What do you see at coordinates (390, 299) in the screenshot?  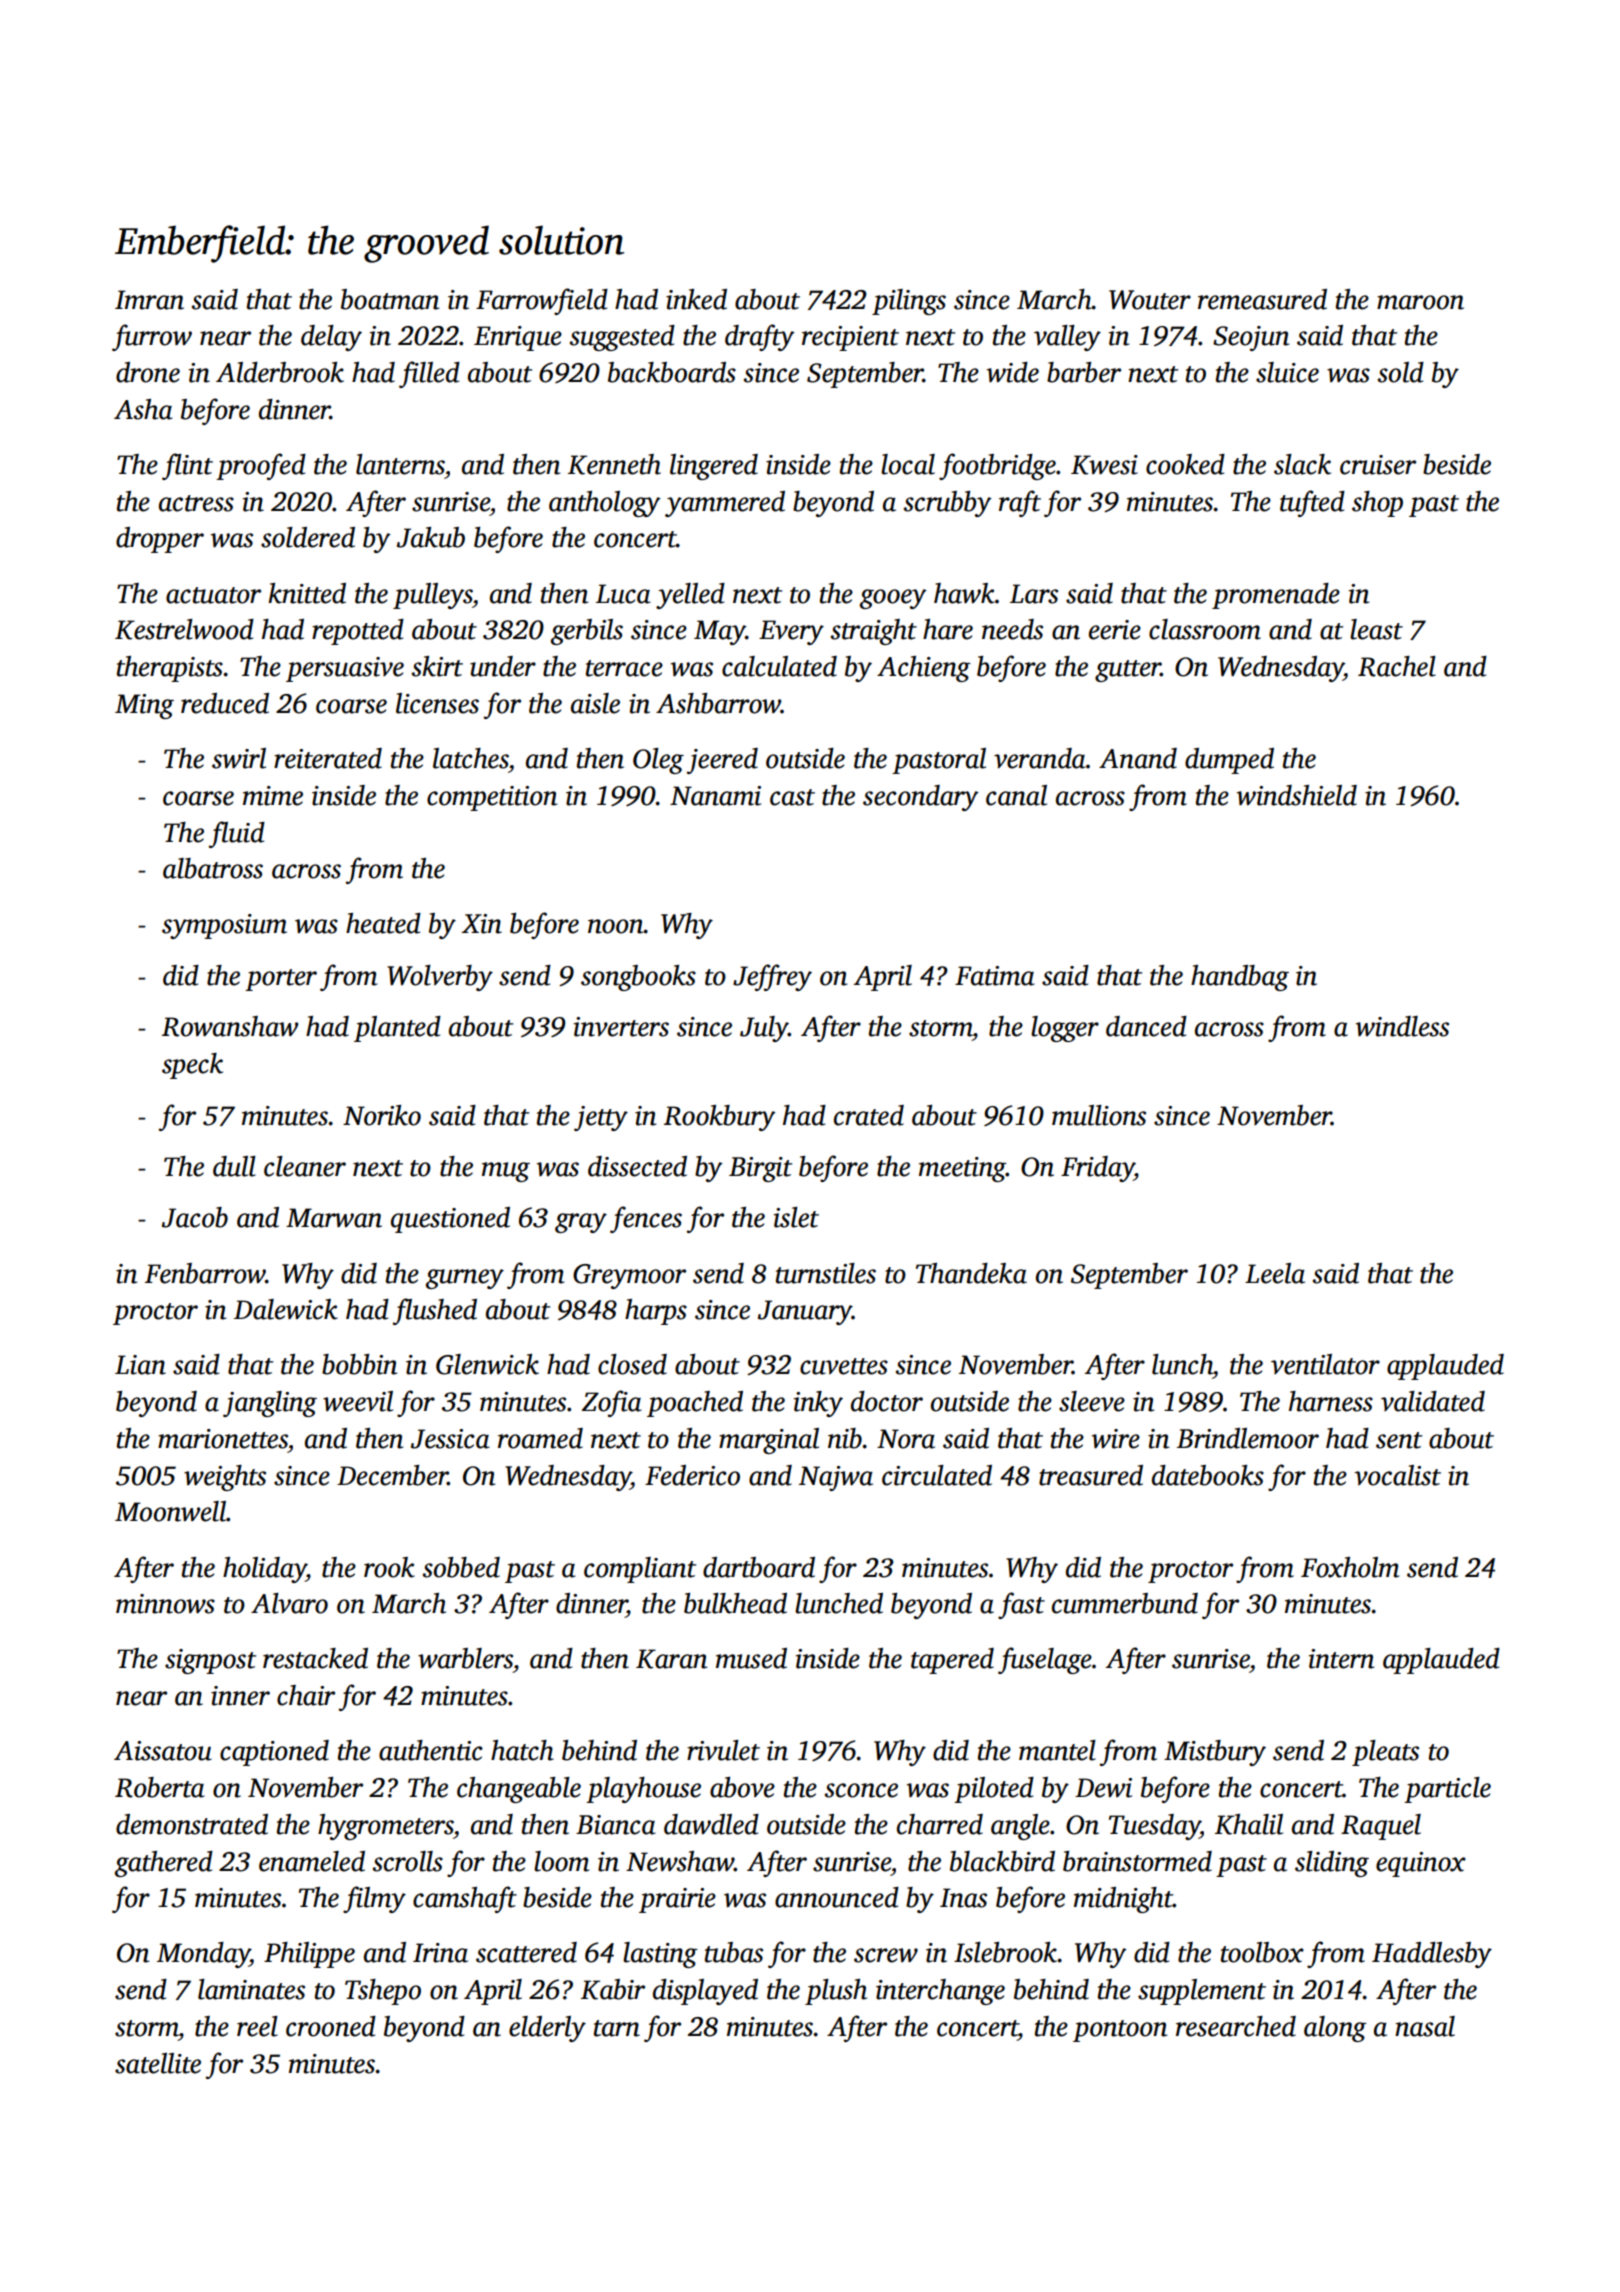 I see `boatman` at bounding box center [390, 299].
